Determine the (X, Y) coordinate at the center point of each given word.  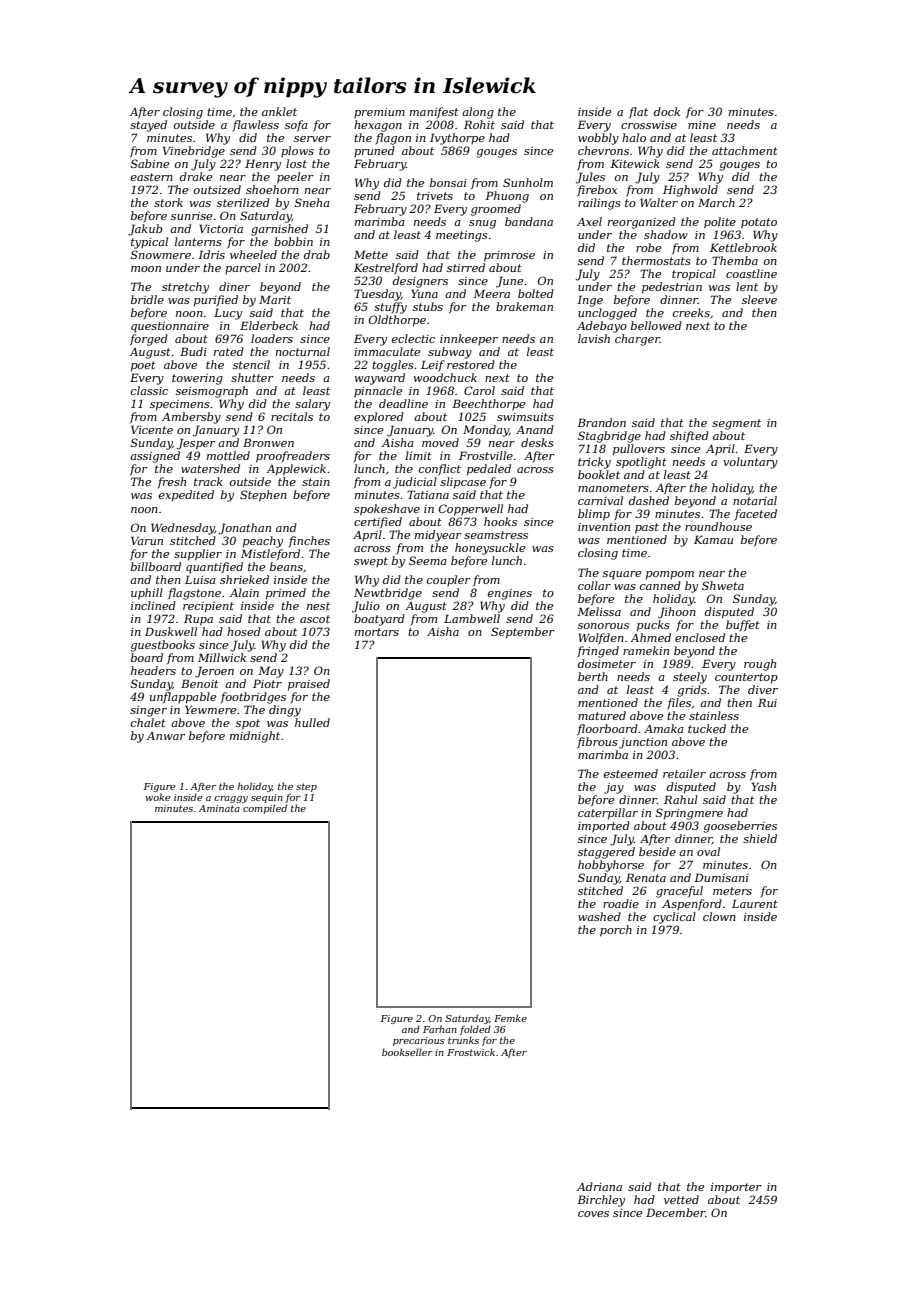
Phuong (507, 197)
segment (736, 424)
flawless (256, 125)
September (523, 633)
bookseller (407, 1052)
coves (593, 1214)
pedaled (489, 470)
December (676, 1212)
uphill (147, 594)
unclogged (607, 314)
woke (158, 797)
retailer (684, 773)
